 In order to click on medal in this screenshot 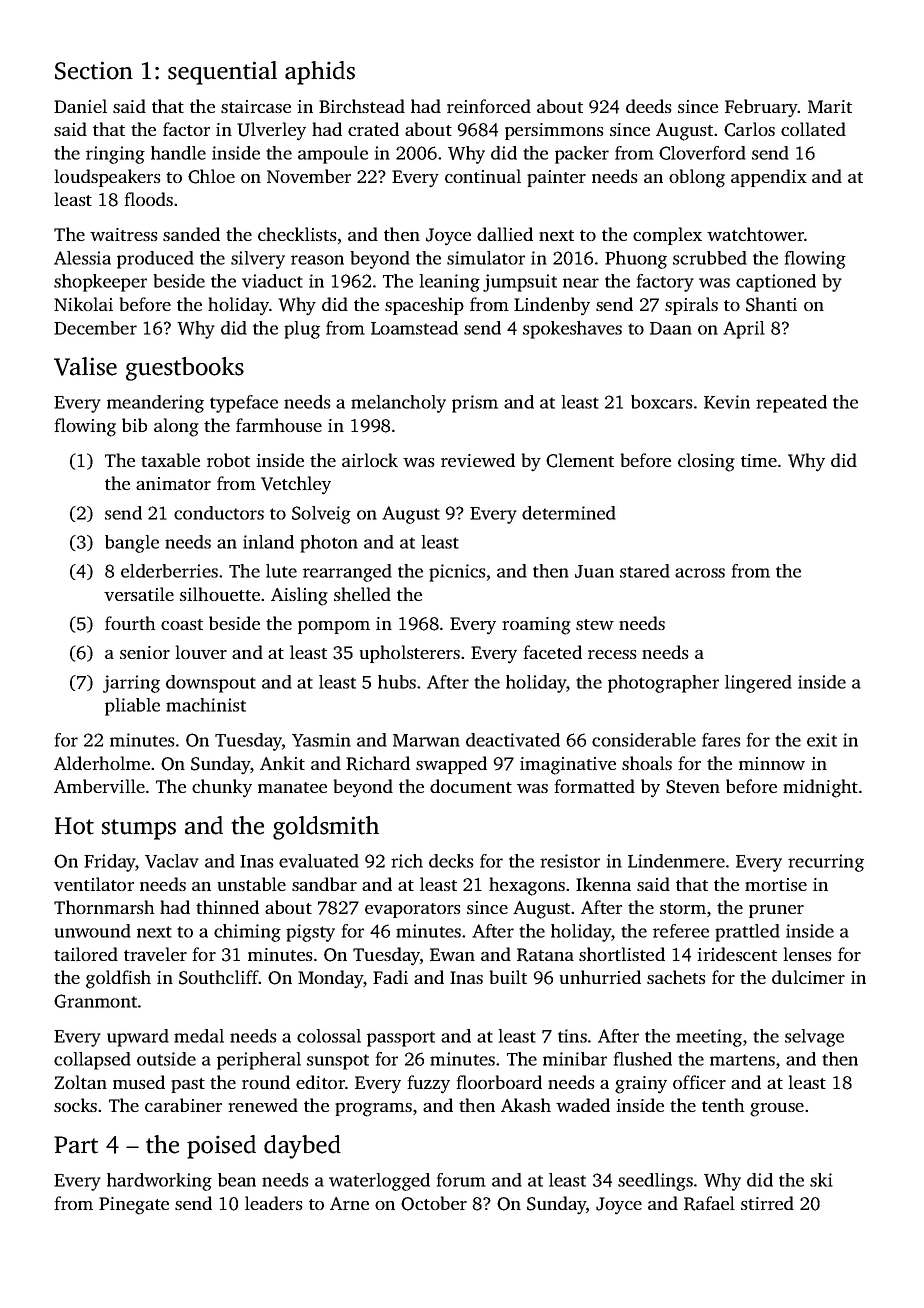, I will do `click(199, 1036)`.
